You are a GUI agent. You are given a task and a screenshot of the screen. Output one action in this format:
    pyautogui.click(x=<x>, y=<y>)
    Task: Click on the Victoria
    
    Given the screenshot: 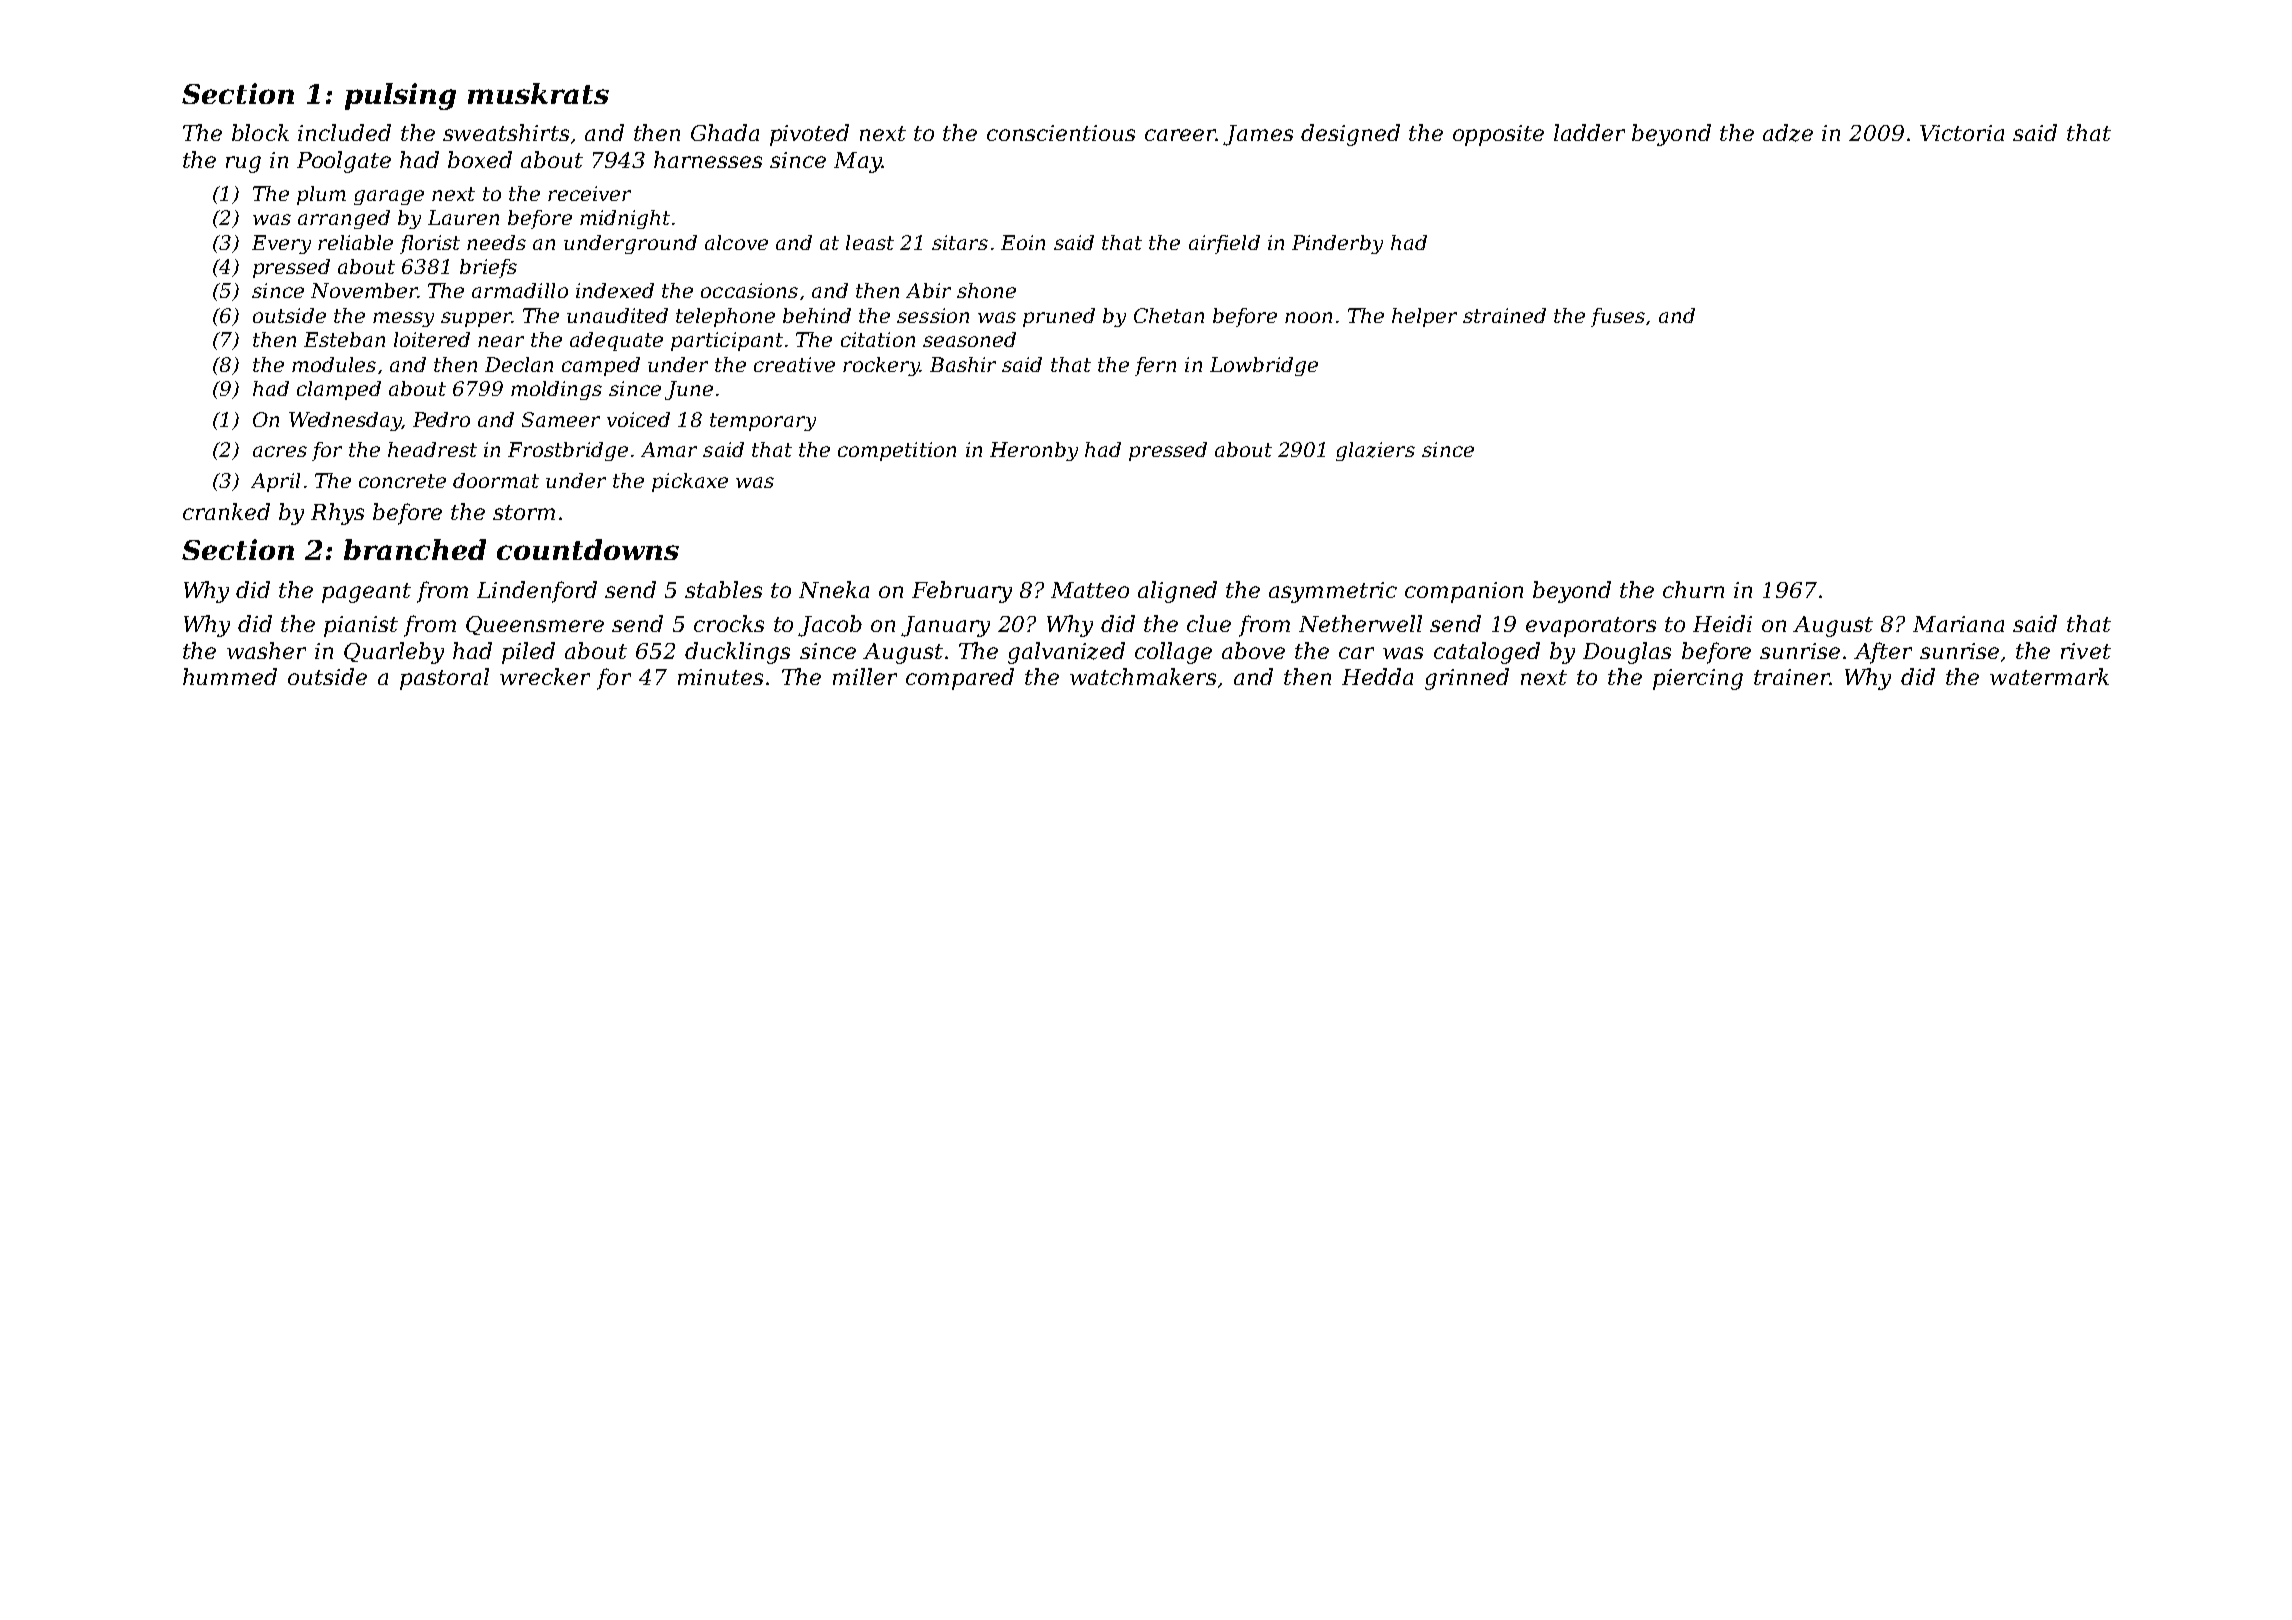 What is the action you would take?
    pyautogui.click(x=1962, y=133)
